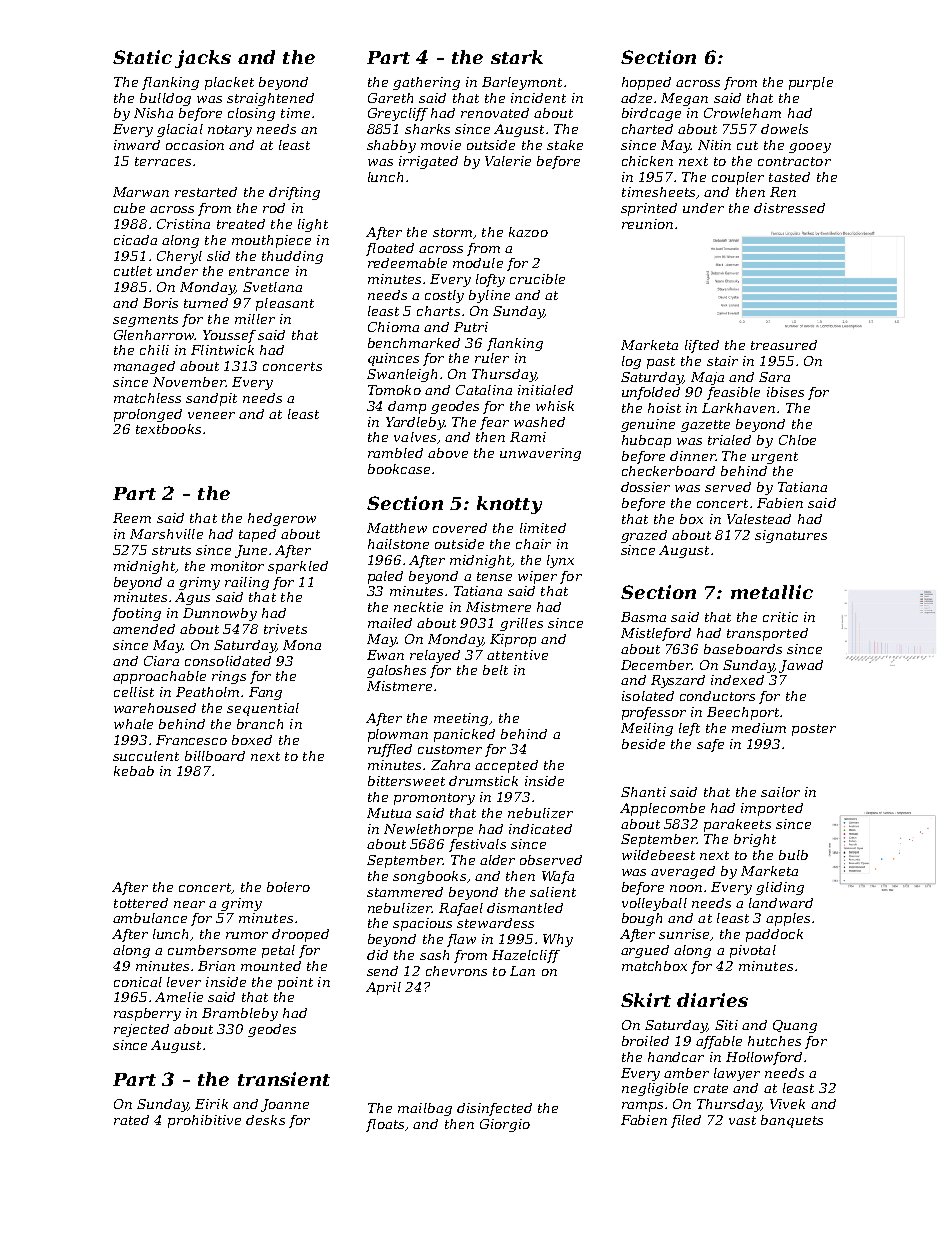 The height and width of the document is (1233, 952). Describe the element at coordinates (426, 83) in the document. I see `gathering` at that location.
